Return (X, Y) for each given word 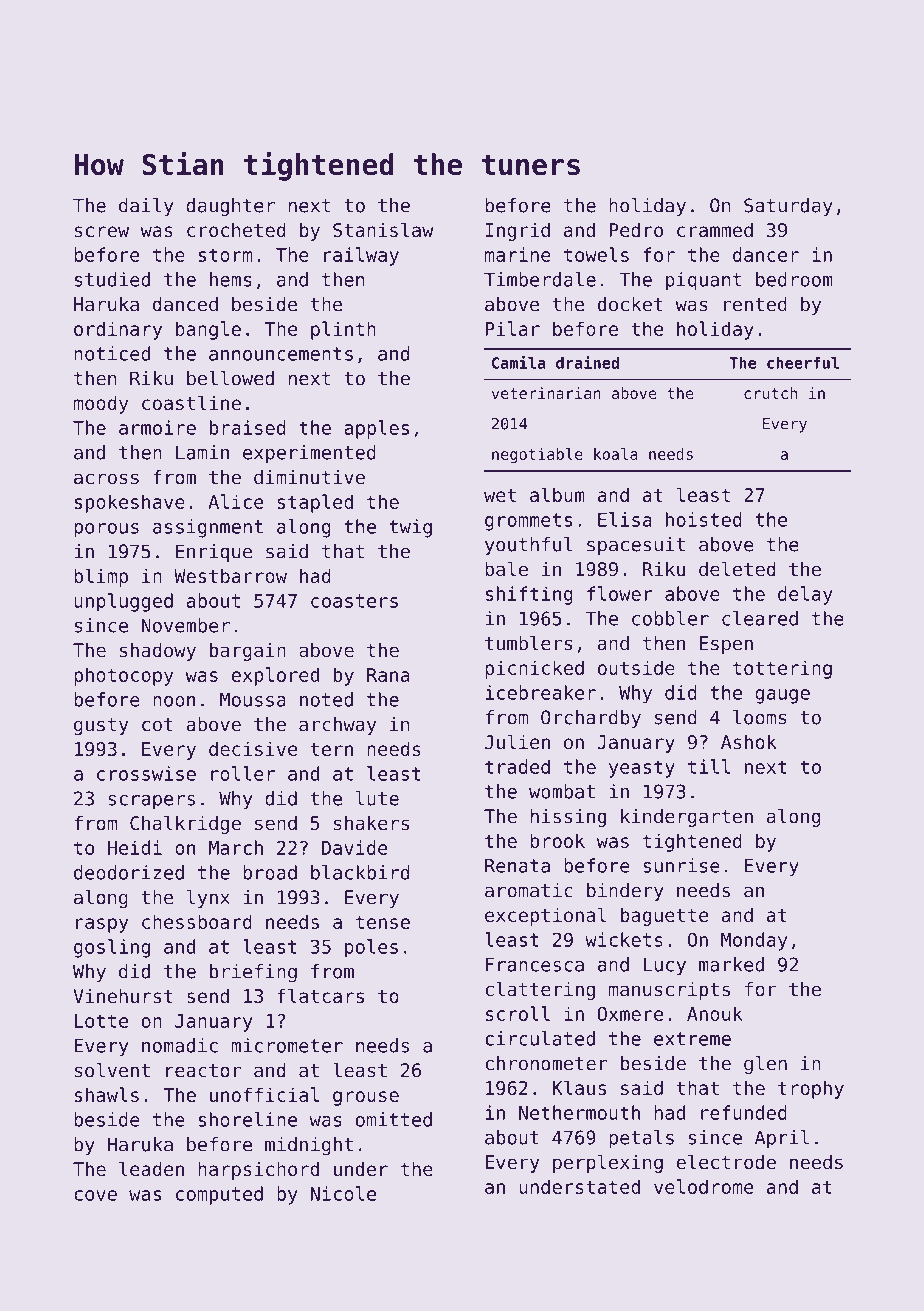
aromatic (529, 890)
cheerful (803, 363)
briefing (253, 973)
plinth (343, 330)
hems (231, 279)
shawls (107, 1094)
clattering (540, 990)
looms (760, 717)
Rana (388, 675)
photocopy (123, 676)
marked (731, 964)
